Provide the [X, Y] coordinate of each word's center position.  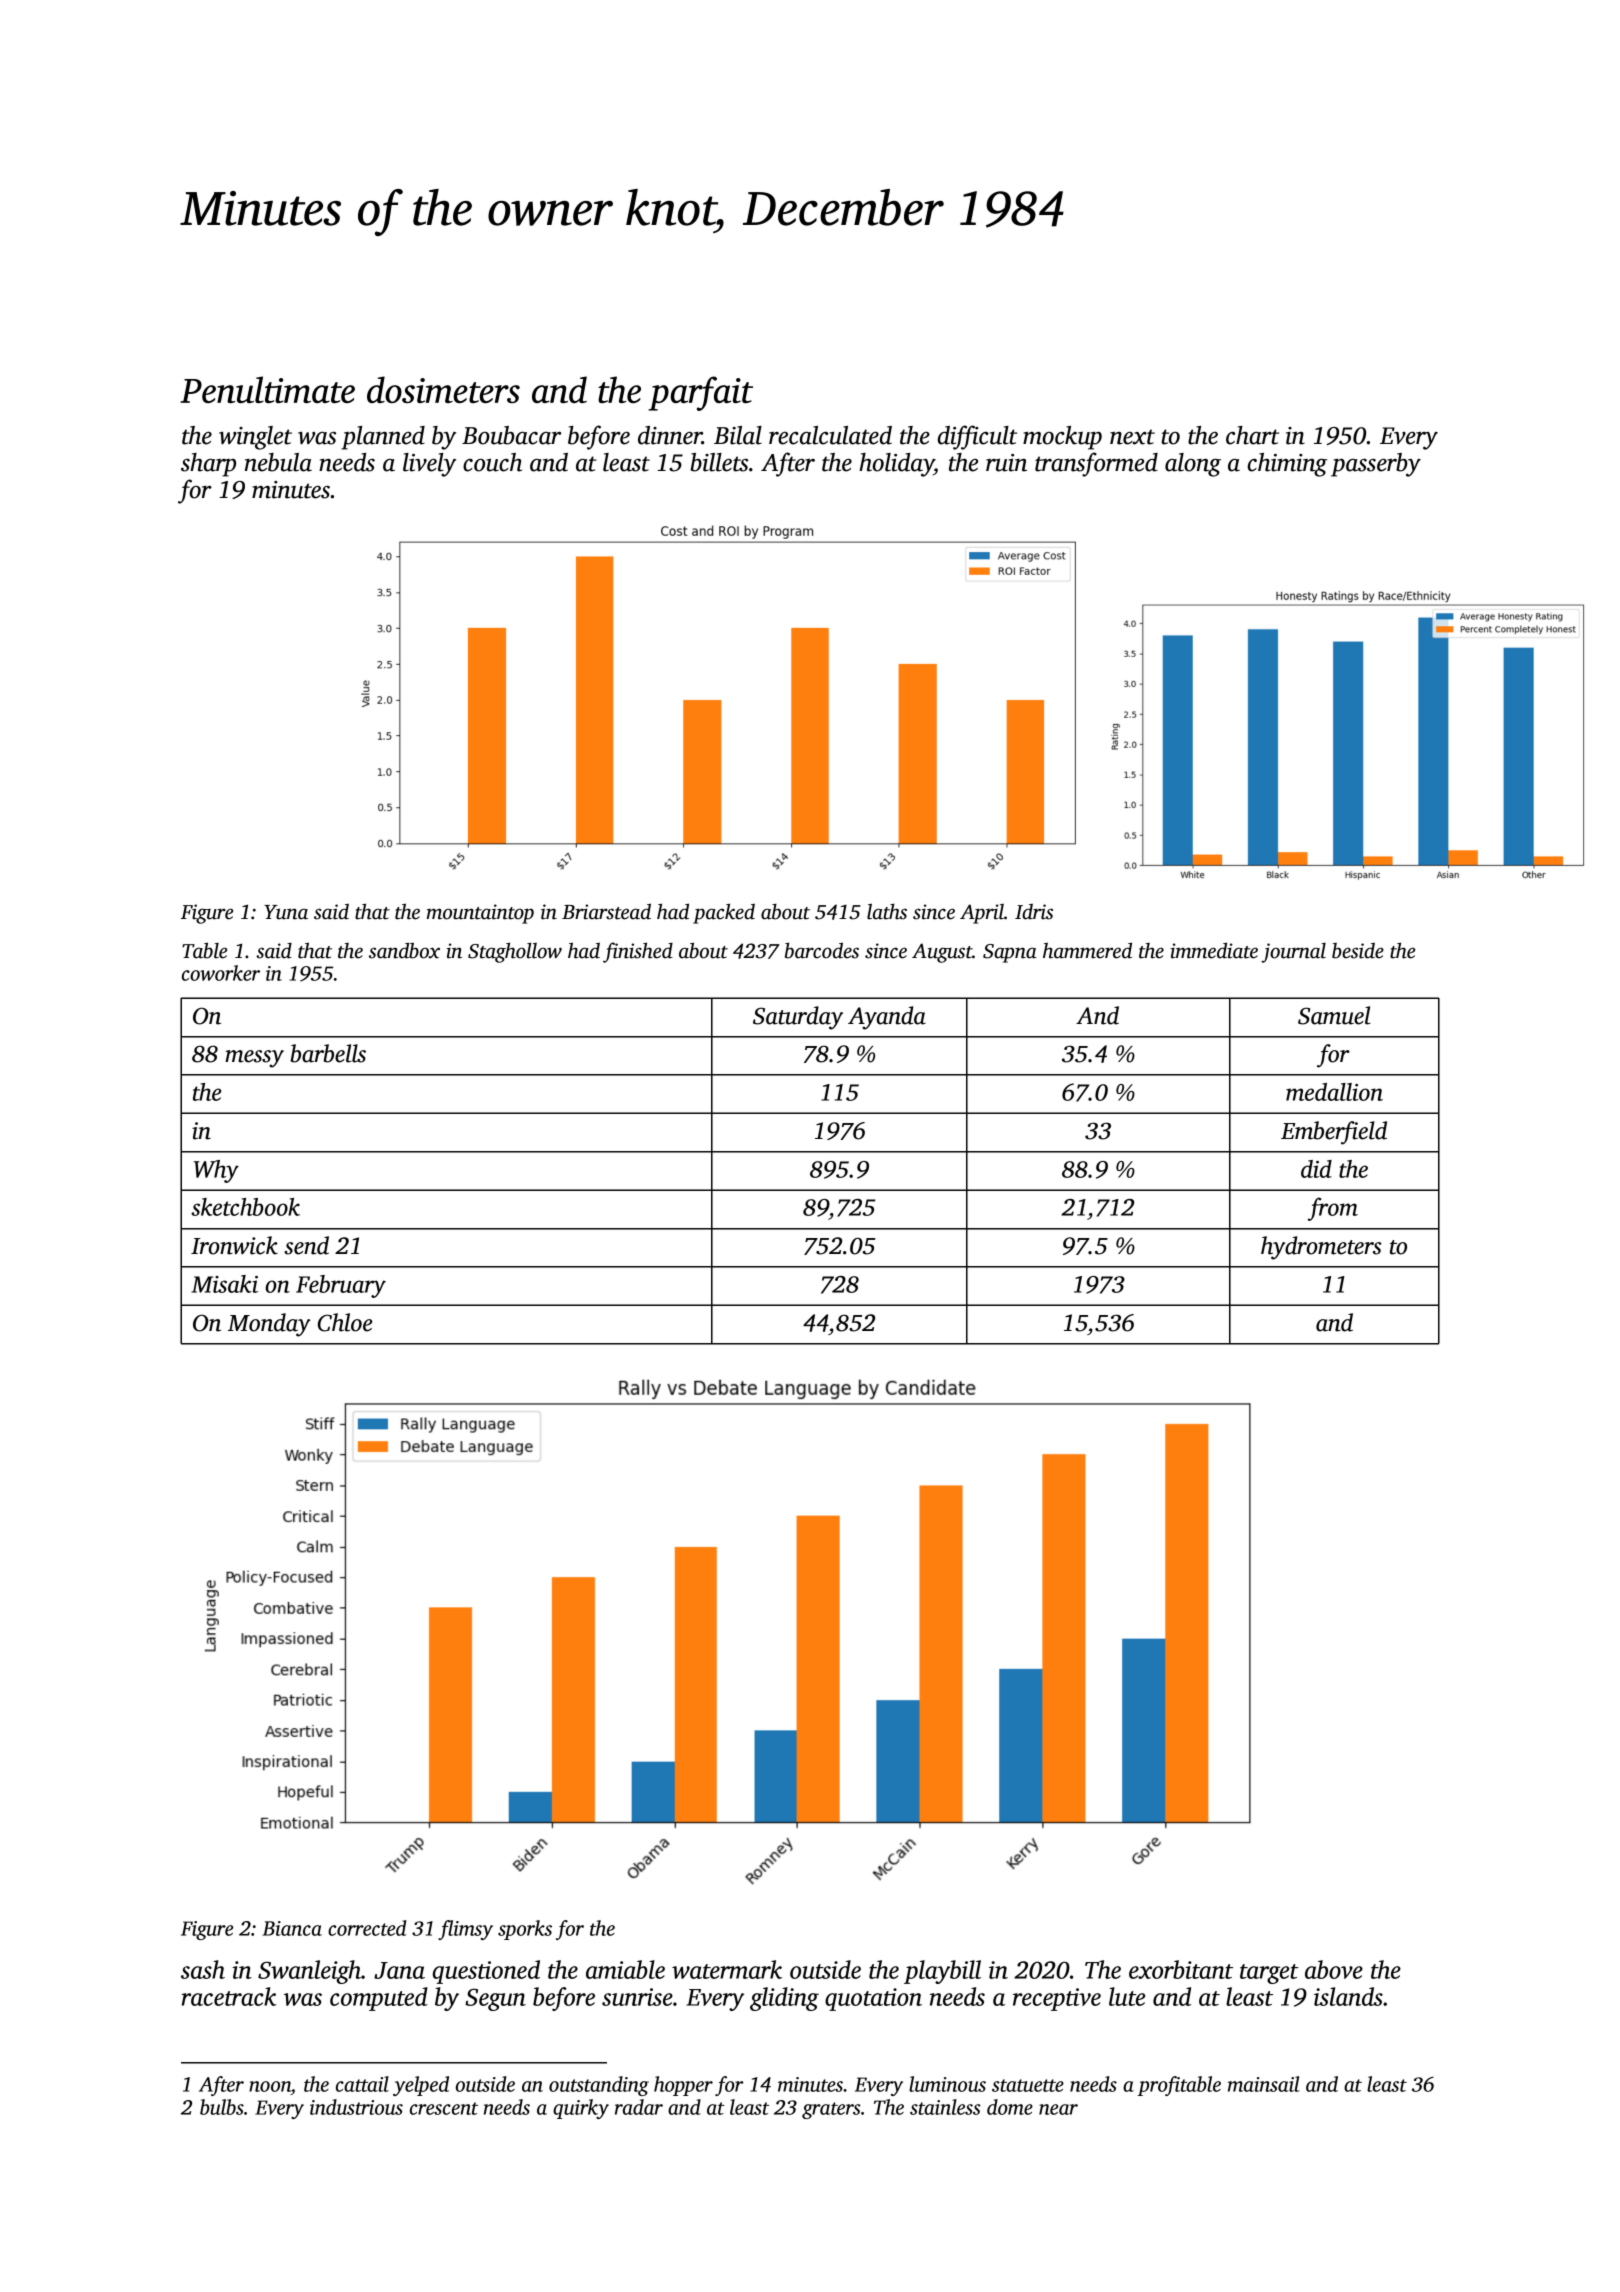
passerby [1376, 465]
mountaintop [480, 914]
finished [638, 952]
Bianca [292, 1928]
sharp [208, 465]
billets [719, 462]
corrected [367, 1928]
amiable [625, 1969]
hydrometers [1321, 1248]
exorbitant [1181, 1969]
